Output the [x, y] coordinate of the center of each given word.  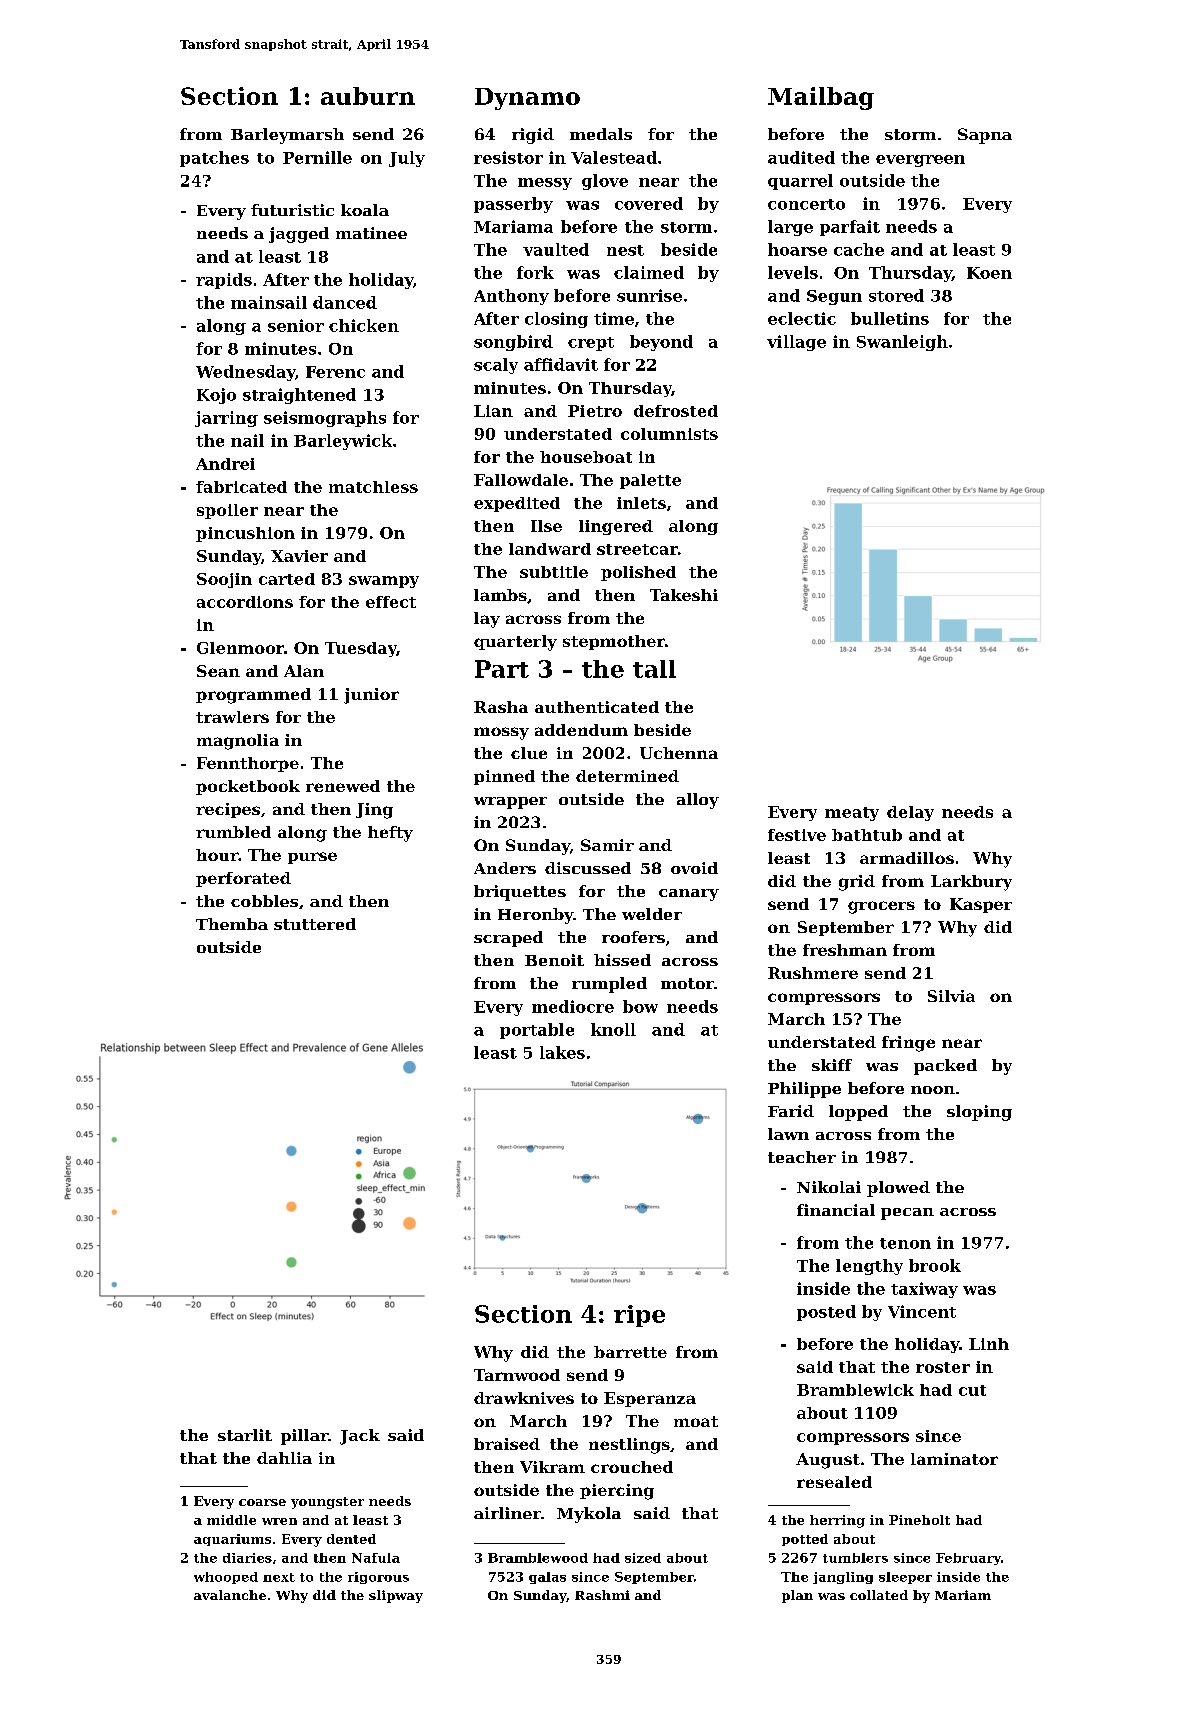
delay [910, 813]
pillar [304, 1437]
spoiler [227, 511]
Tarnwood [517, 1375]
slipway [396, 1596]
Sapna [985, 136]
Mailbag [821, 98]
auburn [368, 96]
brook [935, 1265]
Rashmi [602, 1595]
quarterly [515, 643]
